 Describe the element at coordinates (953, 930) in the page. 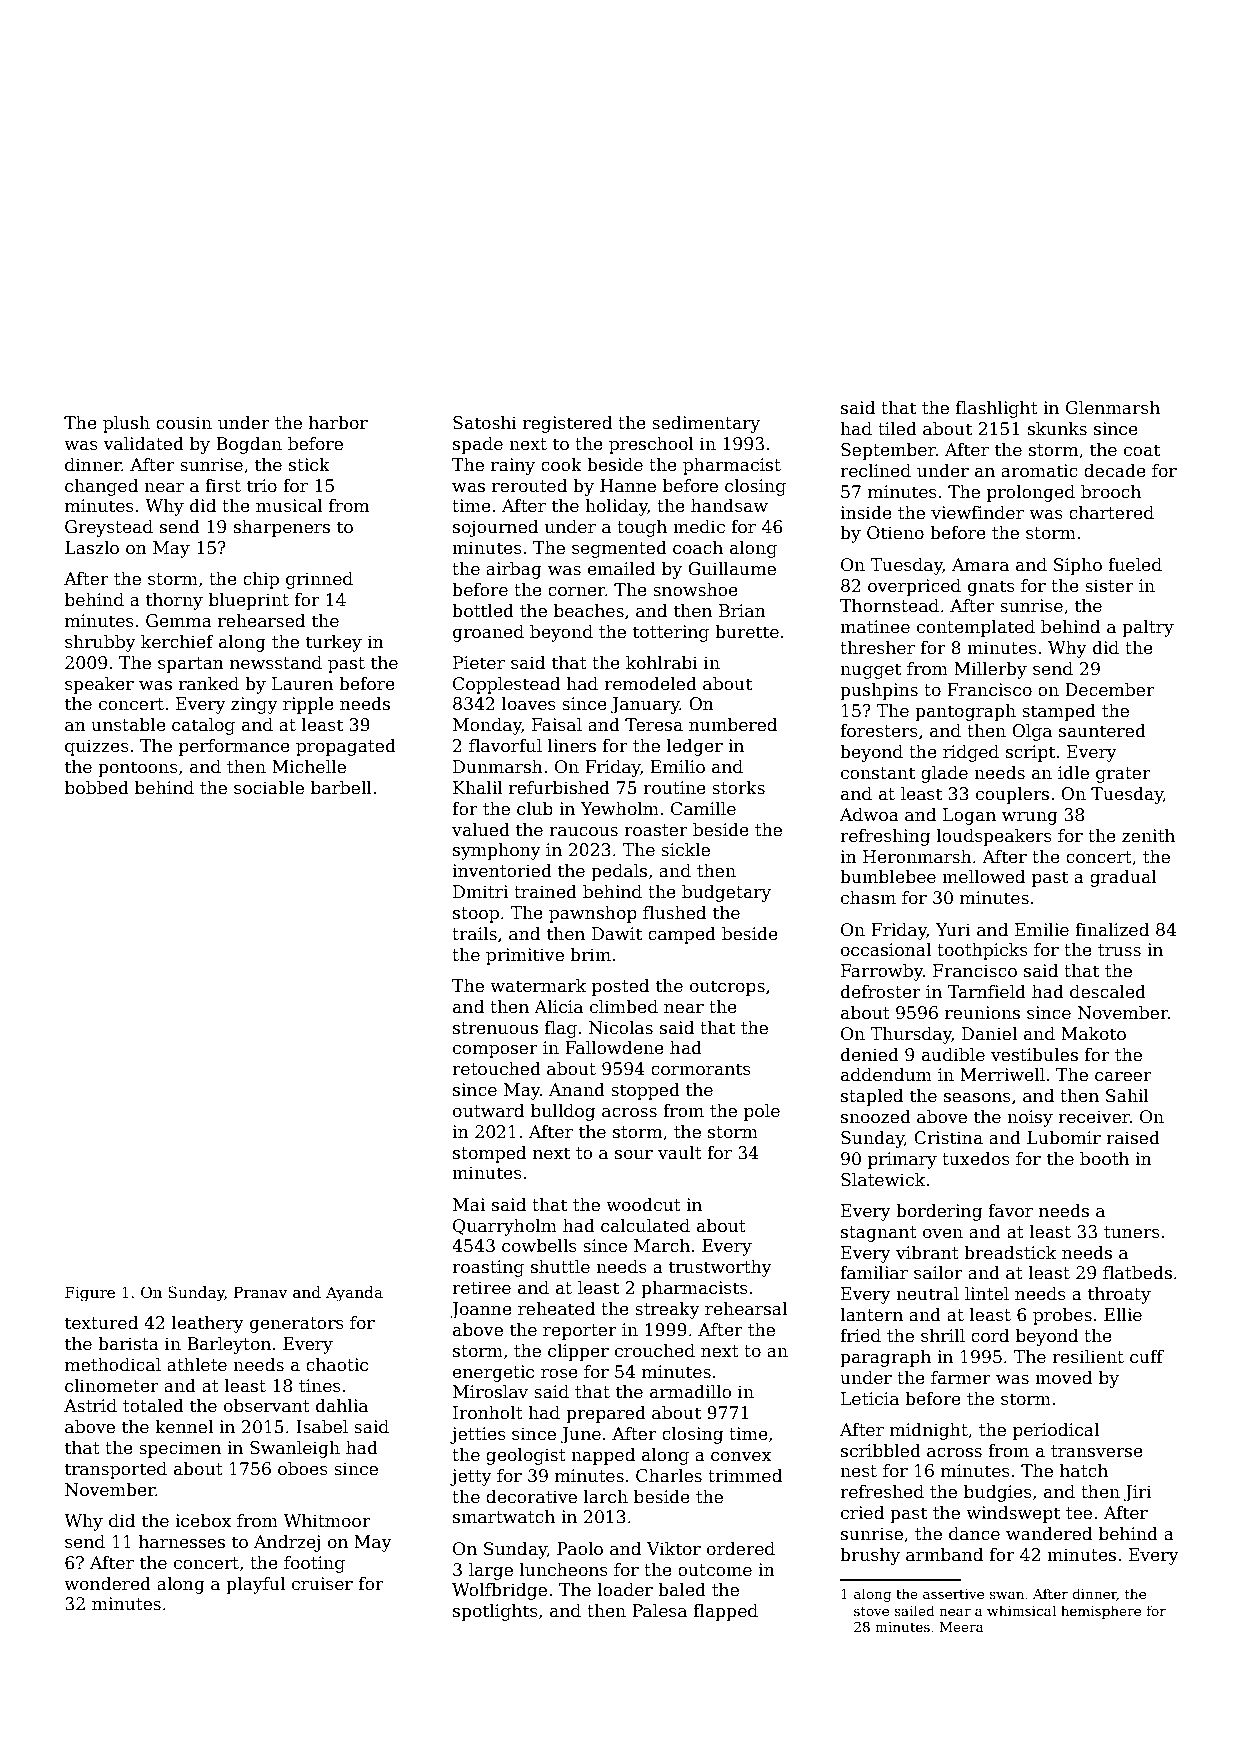

I see `Yuri` at that location.
